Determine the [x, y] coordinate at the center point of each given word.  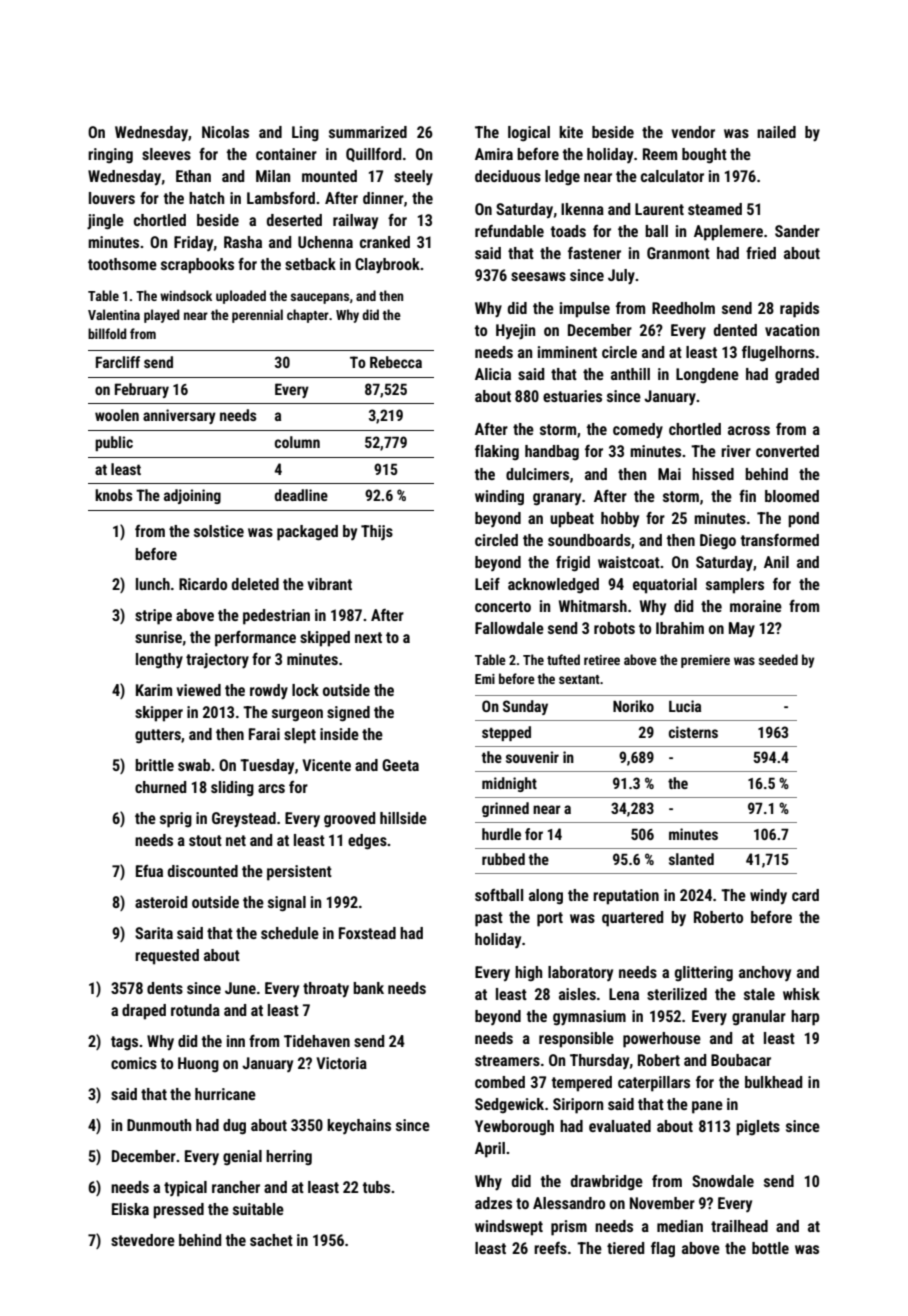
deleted [255, 584]
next [368, 637]
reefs [550, 1248]
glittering [704, 974]
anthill [630, 374]
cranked [385, 242]
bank [368, 988]
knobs [114, 495]
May [742, 630]
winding [499, 498]
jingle [105, 222]
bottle [770, 1248]
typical [185, 1189]
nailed [776, 132]
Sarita [154, 933]
